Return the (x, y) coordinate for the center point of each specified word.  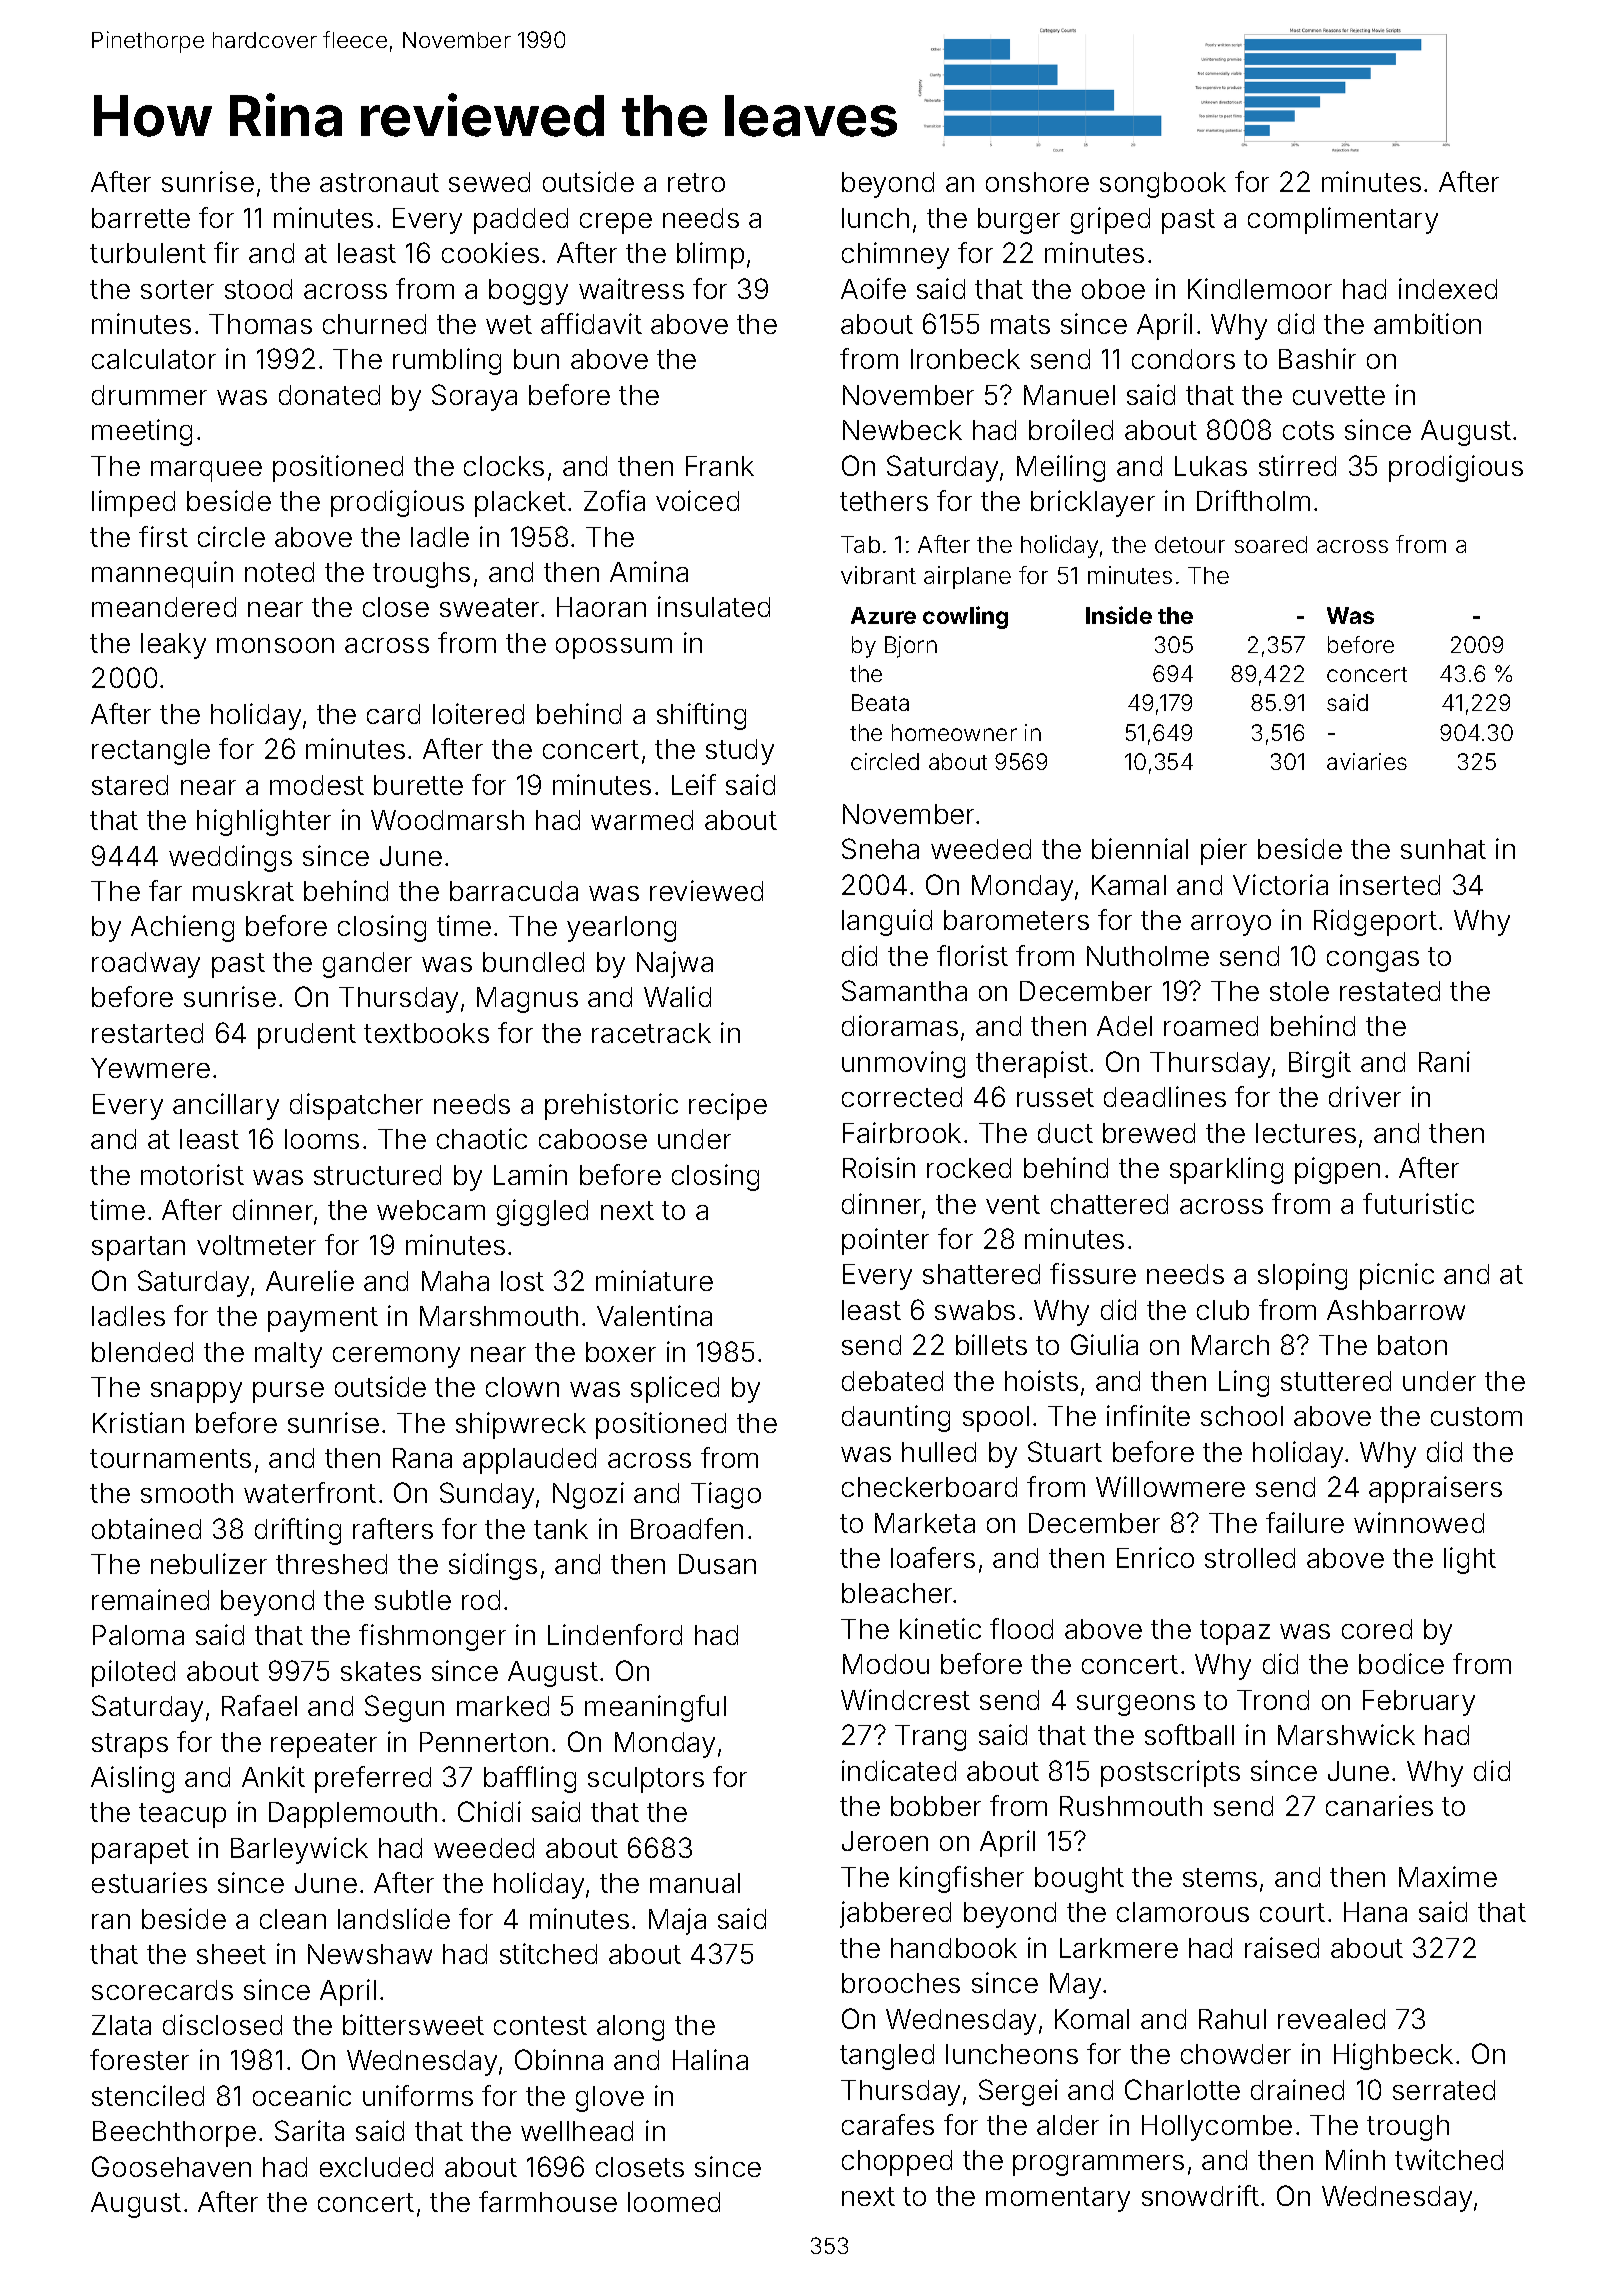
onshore (1037, 182)
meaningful (655, 1708)
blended (142, 1352)
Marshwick (1346, 1734)
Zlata (121, 2025)
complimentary (1343, 220)
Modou (886, 1664)
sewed (489, 182)
